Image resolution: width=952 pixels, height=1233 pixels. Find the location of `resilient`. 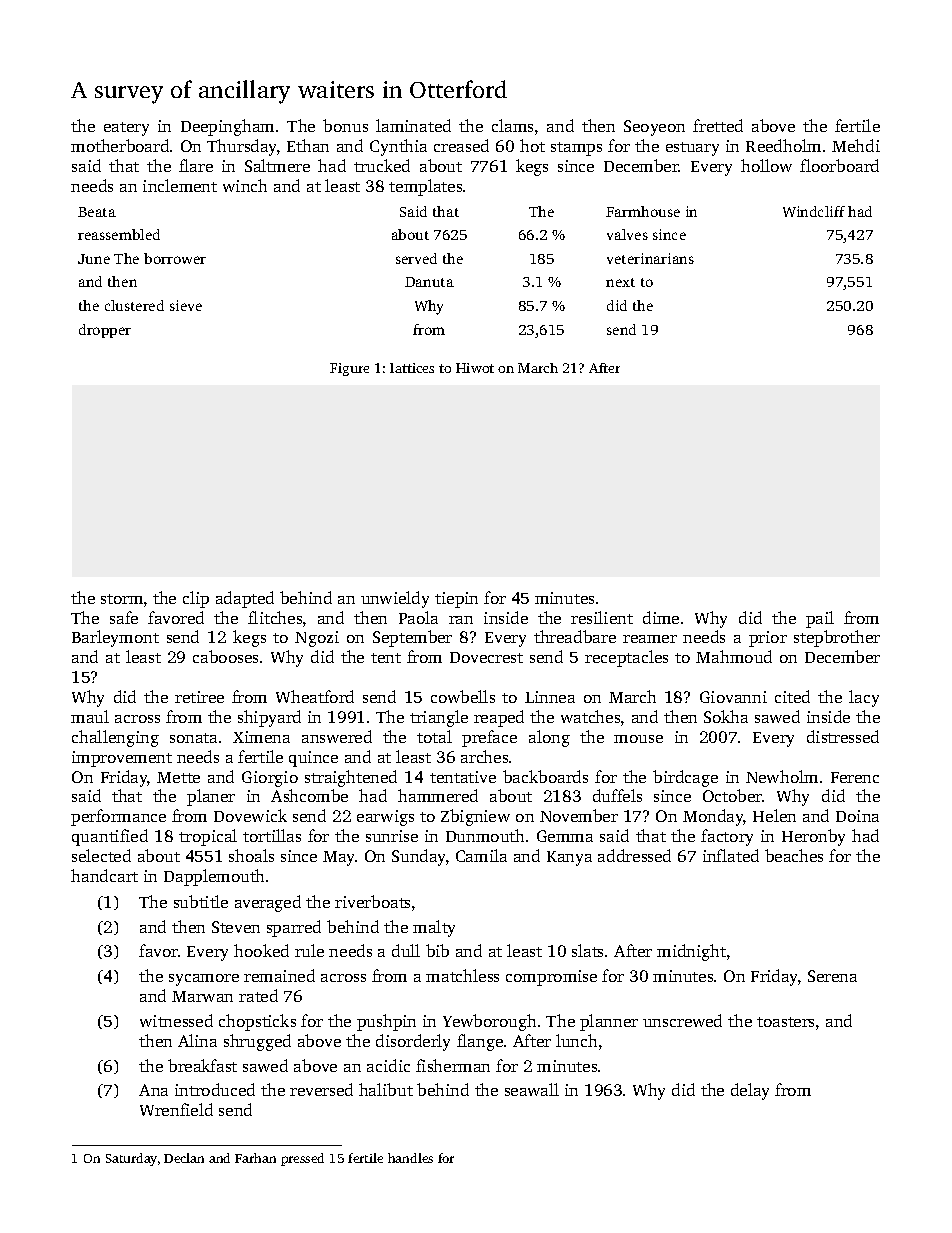

resilient is located at coordinates (602, 617).
